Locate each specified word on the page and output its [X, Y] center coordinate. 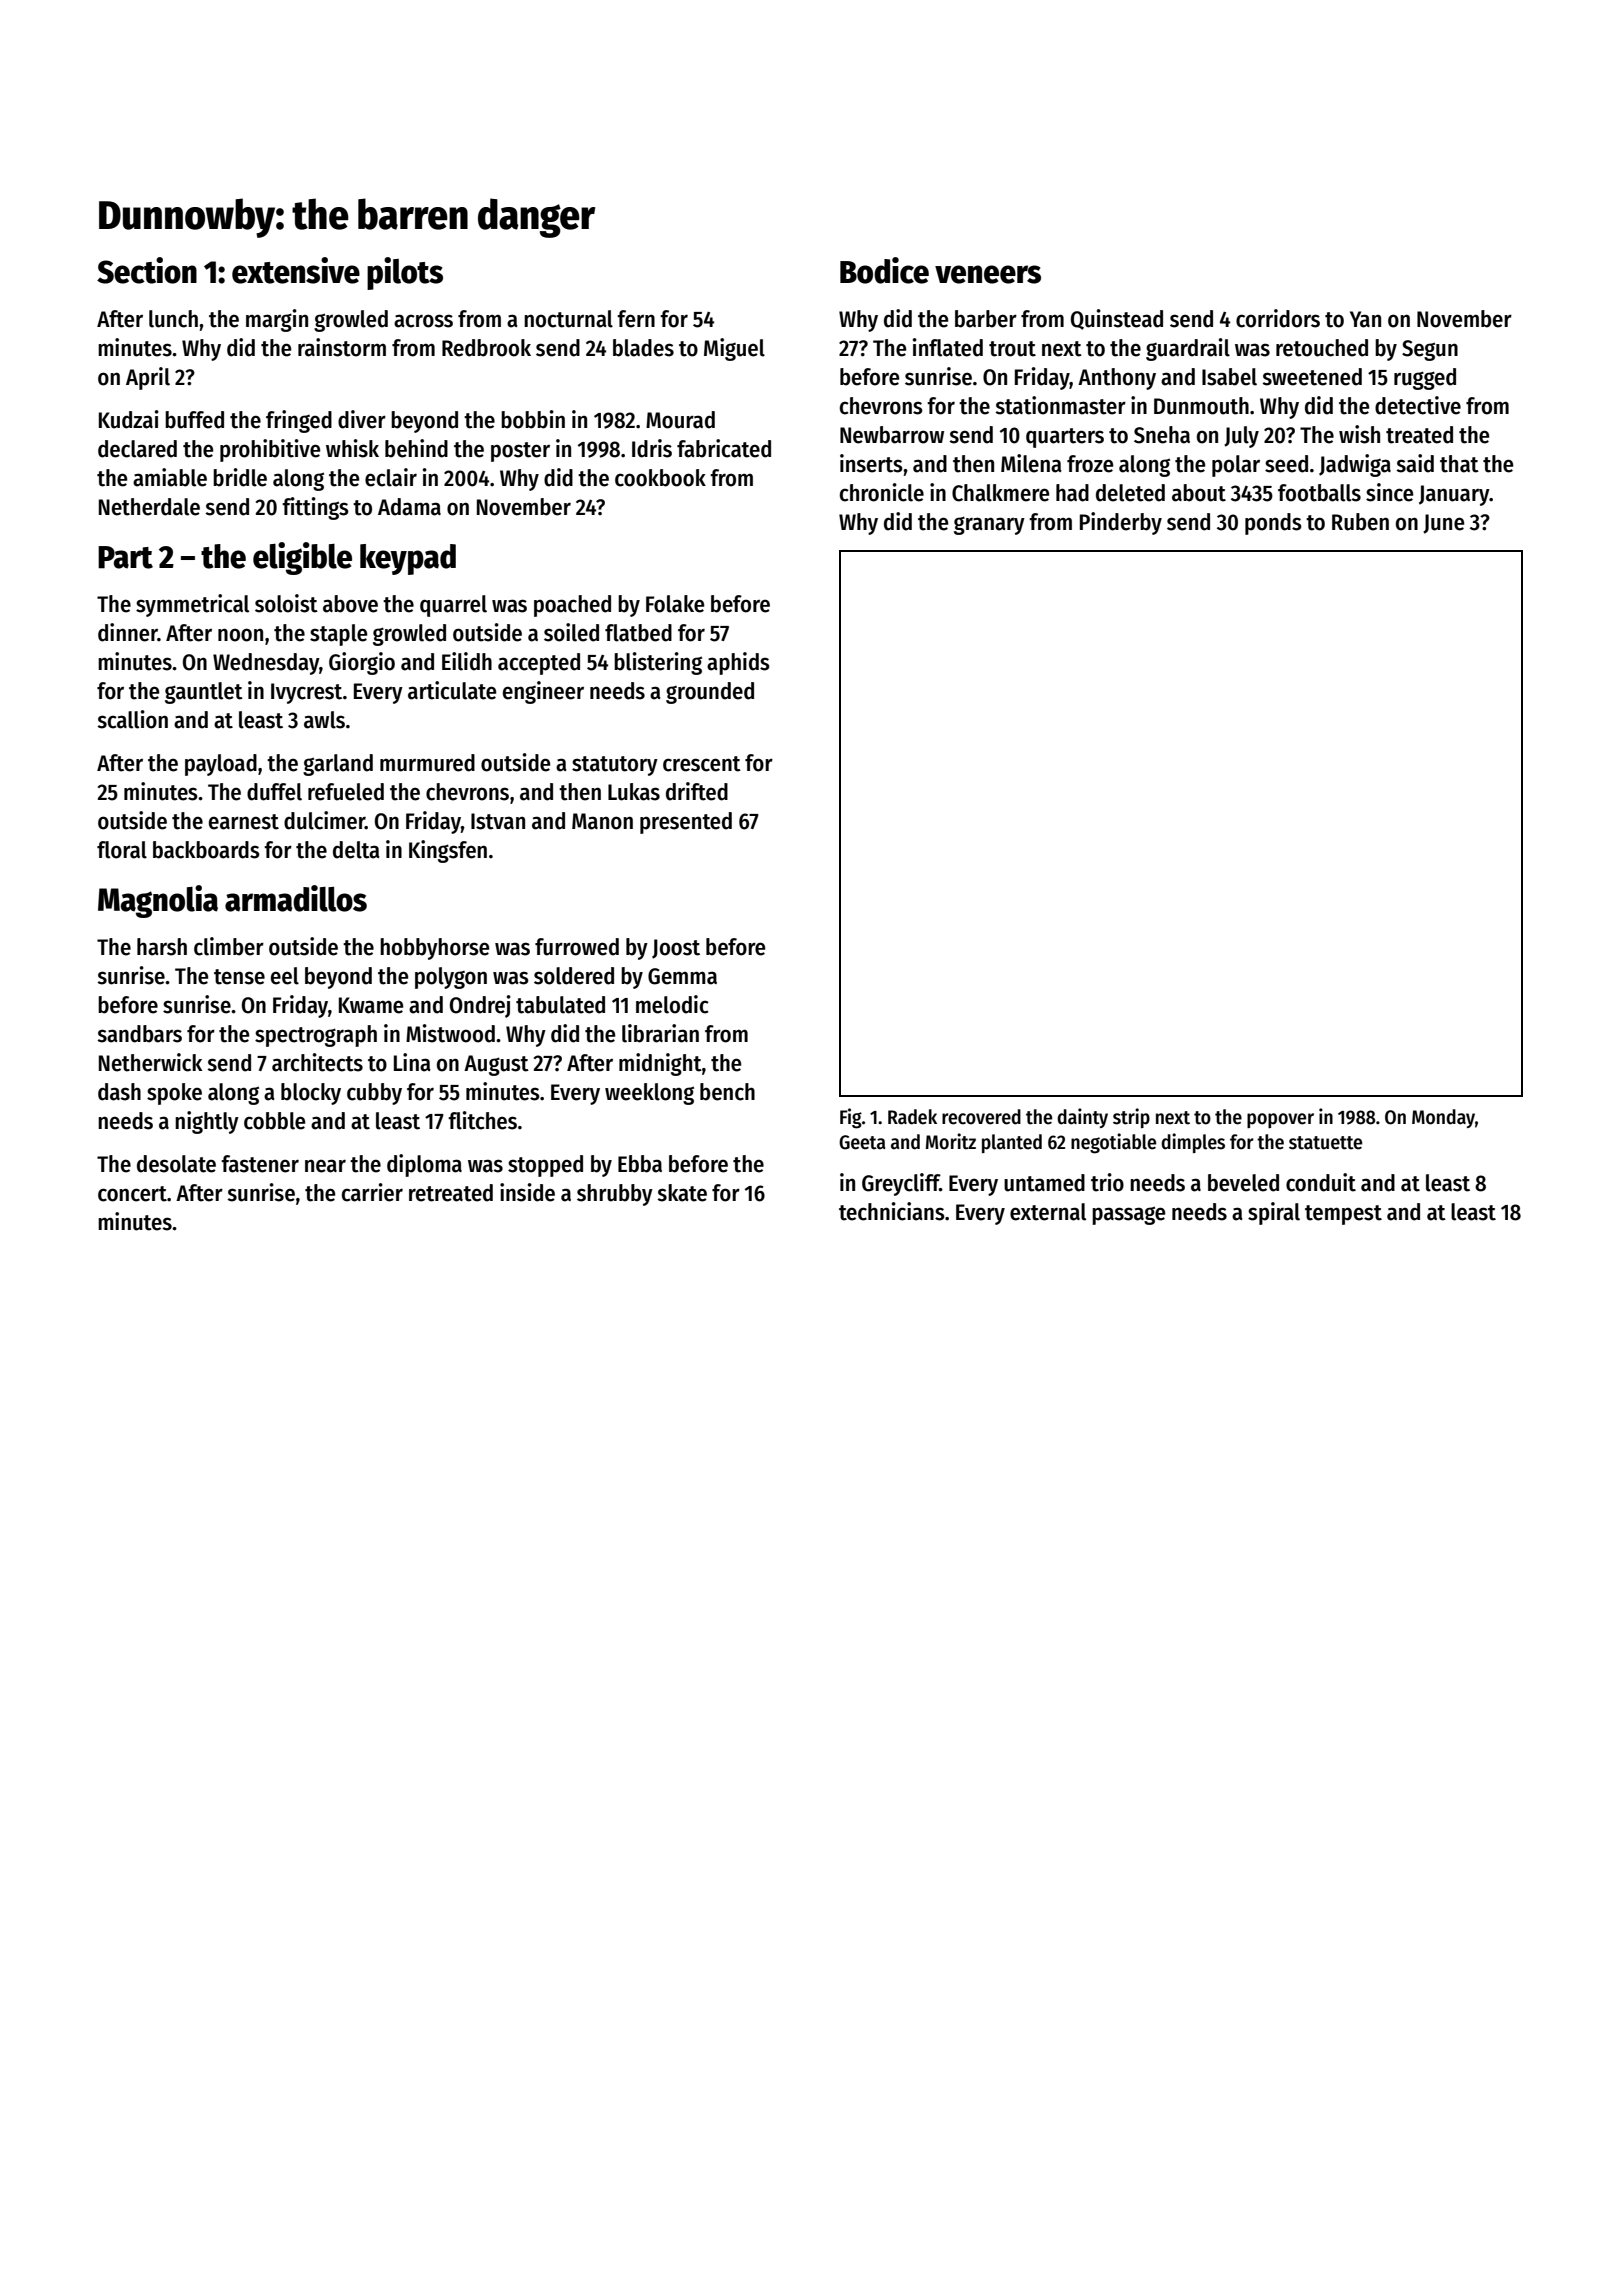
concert [132, 1194]
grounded [710, 693]
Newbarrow [892, 435]
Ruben [1360, 522]
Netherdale [149, 507]
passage [1129, 1215]
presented [686, 823]
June [1444, 524]
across [423, 321]
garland [338, 765]
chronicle [882, 492]
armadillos [296, 898]
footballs [1319, 493]
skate [682, 1193]
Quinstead [1117, 319]
